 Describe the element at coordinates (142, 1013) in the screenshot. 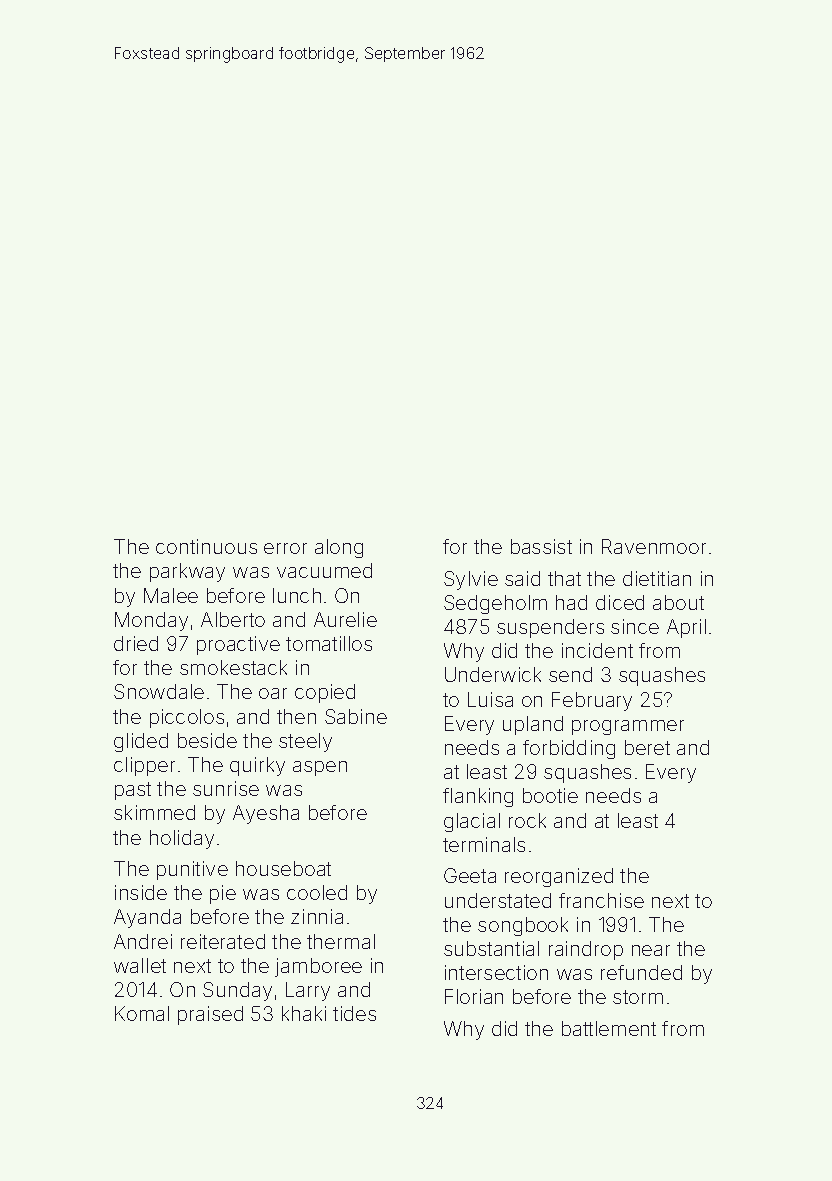

I see `Komal` at that location.
